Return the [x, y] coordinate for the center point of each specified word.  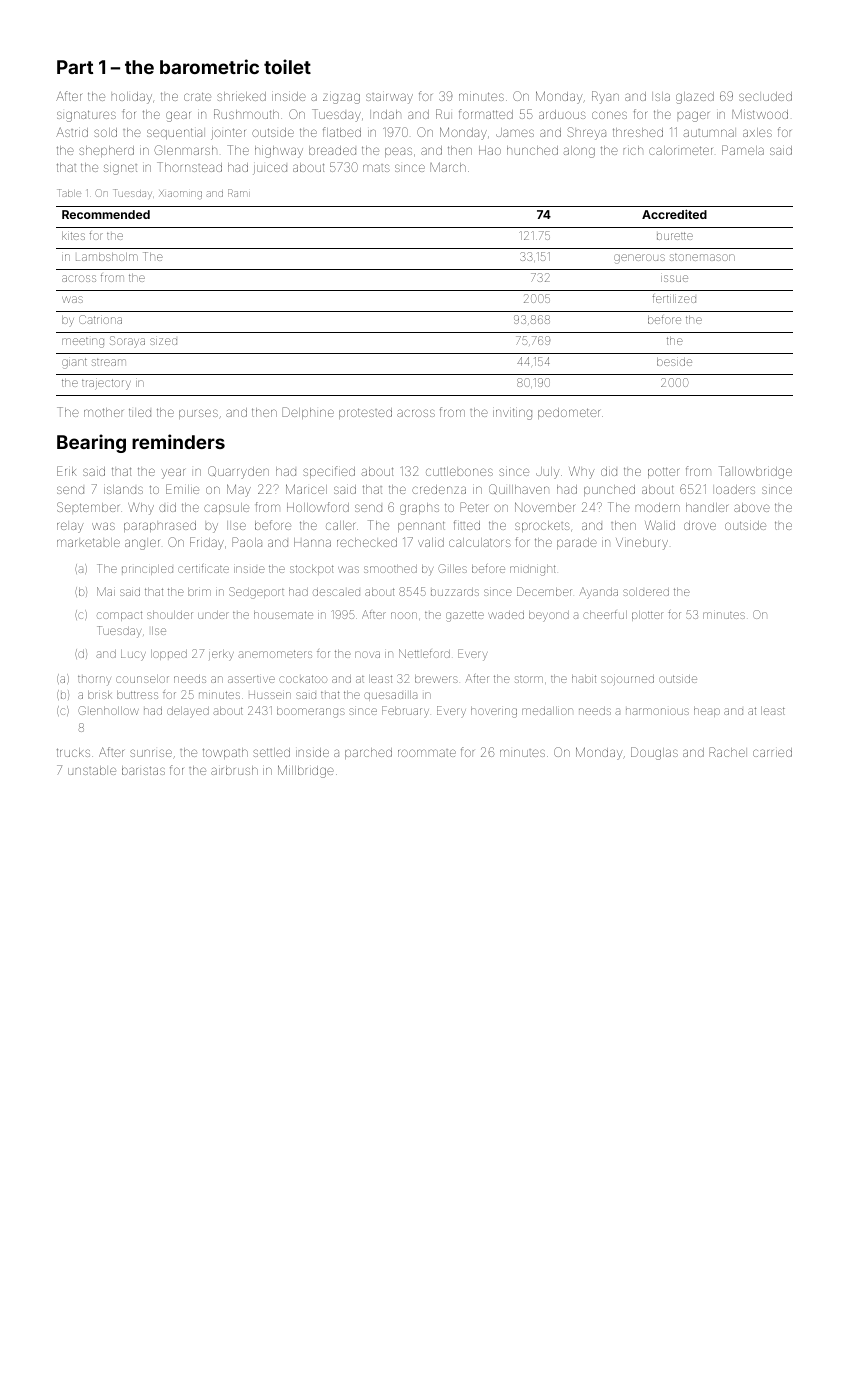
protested [365, 413]
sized [163, 341]
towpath [225, 753]
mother [103, 412]
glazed [695, 98]
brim [199, 592]
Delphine [308, 413]
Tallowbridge [755, 472]
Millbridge [306, 771]
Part [75, 67]
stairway [389, 98]
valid [431, 542]
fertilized [674, 298]
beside [674, 362]
